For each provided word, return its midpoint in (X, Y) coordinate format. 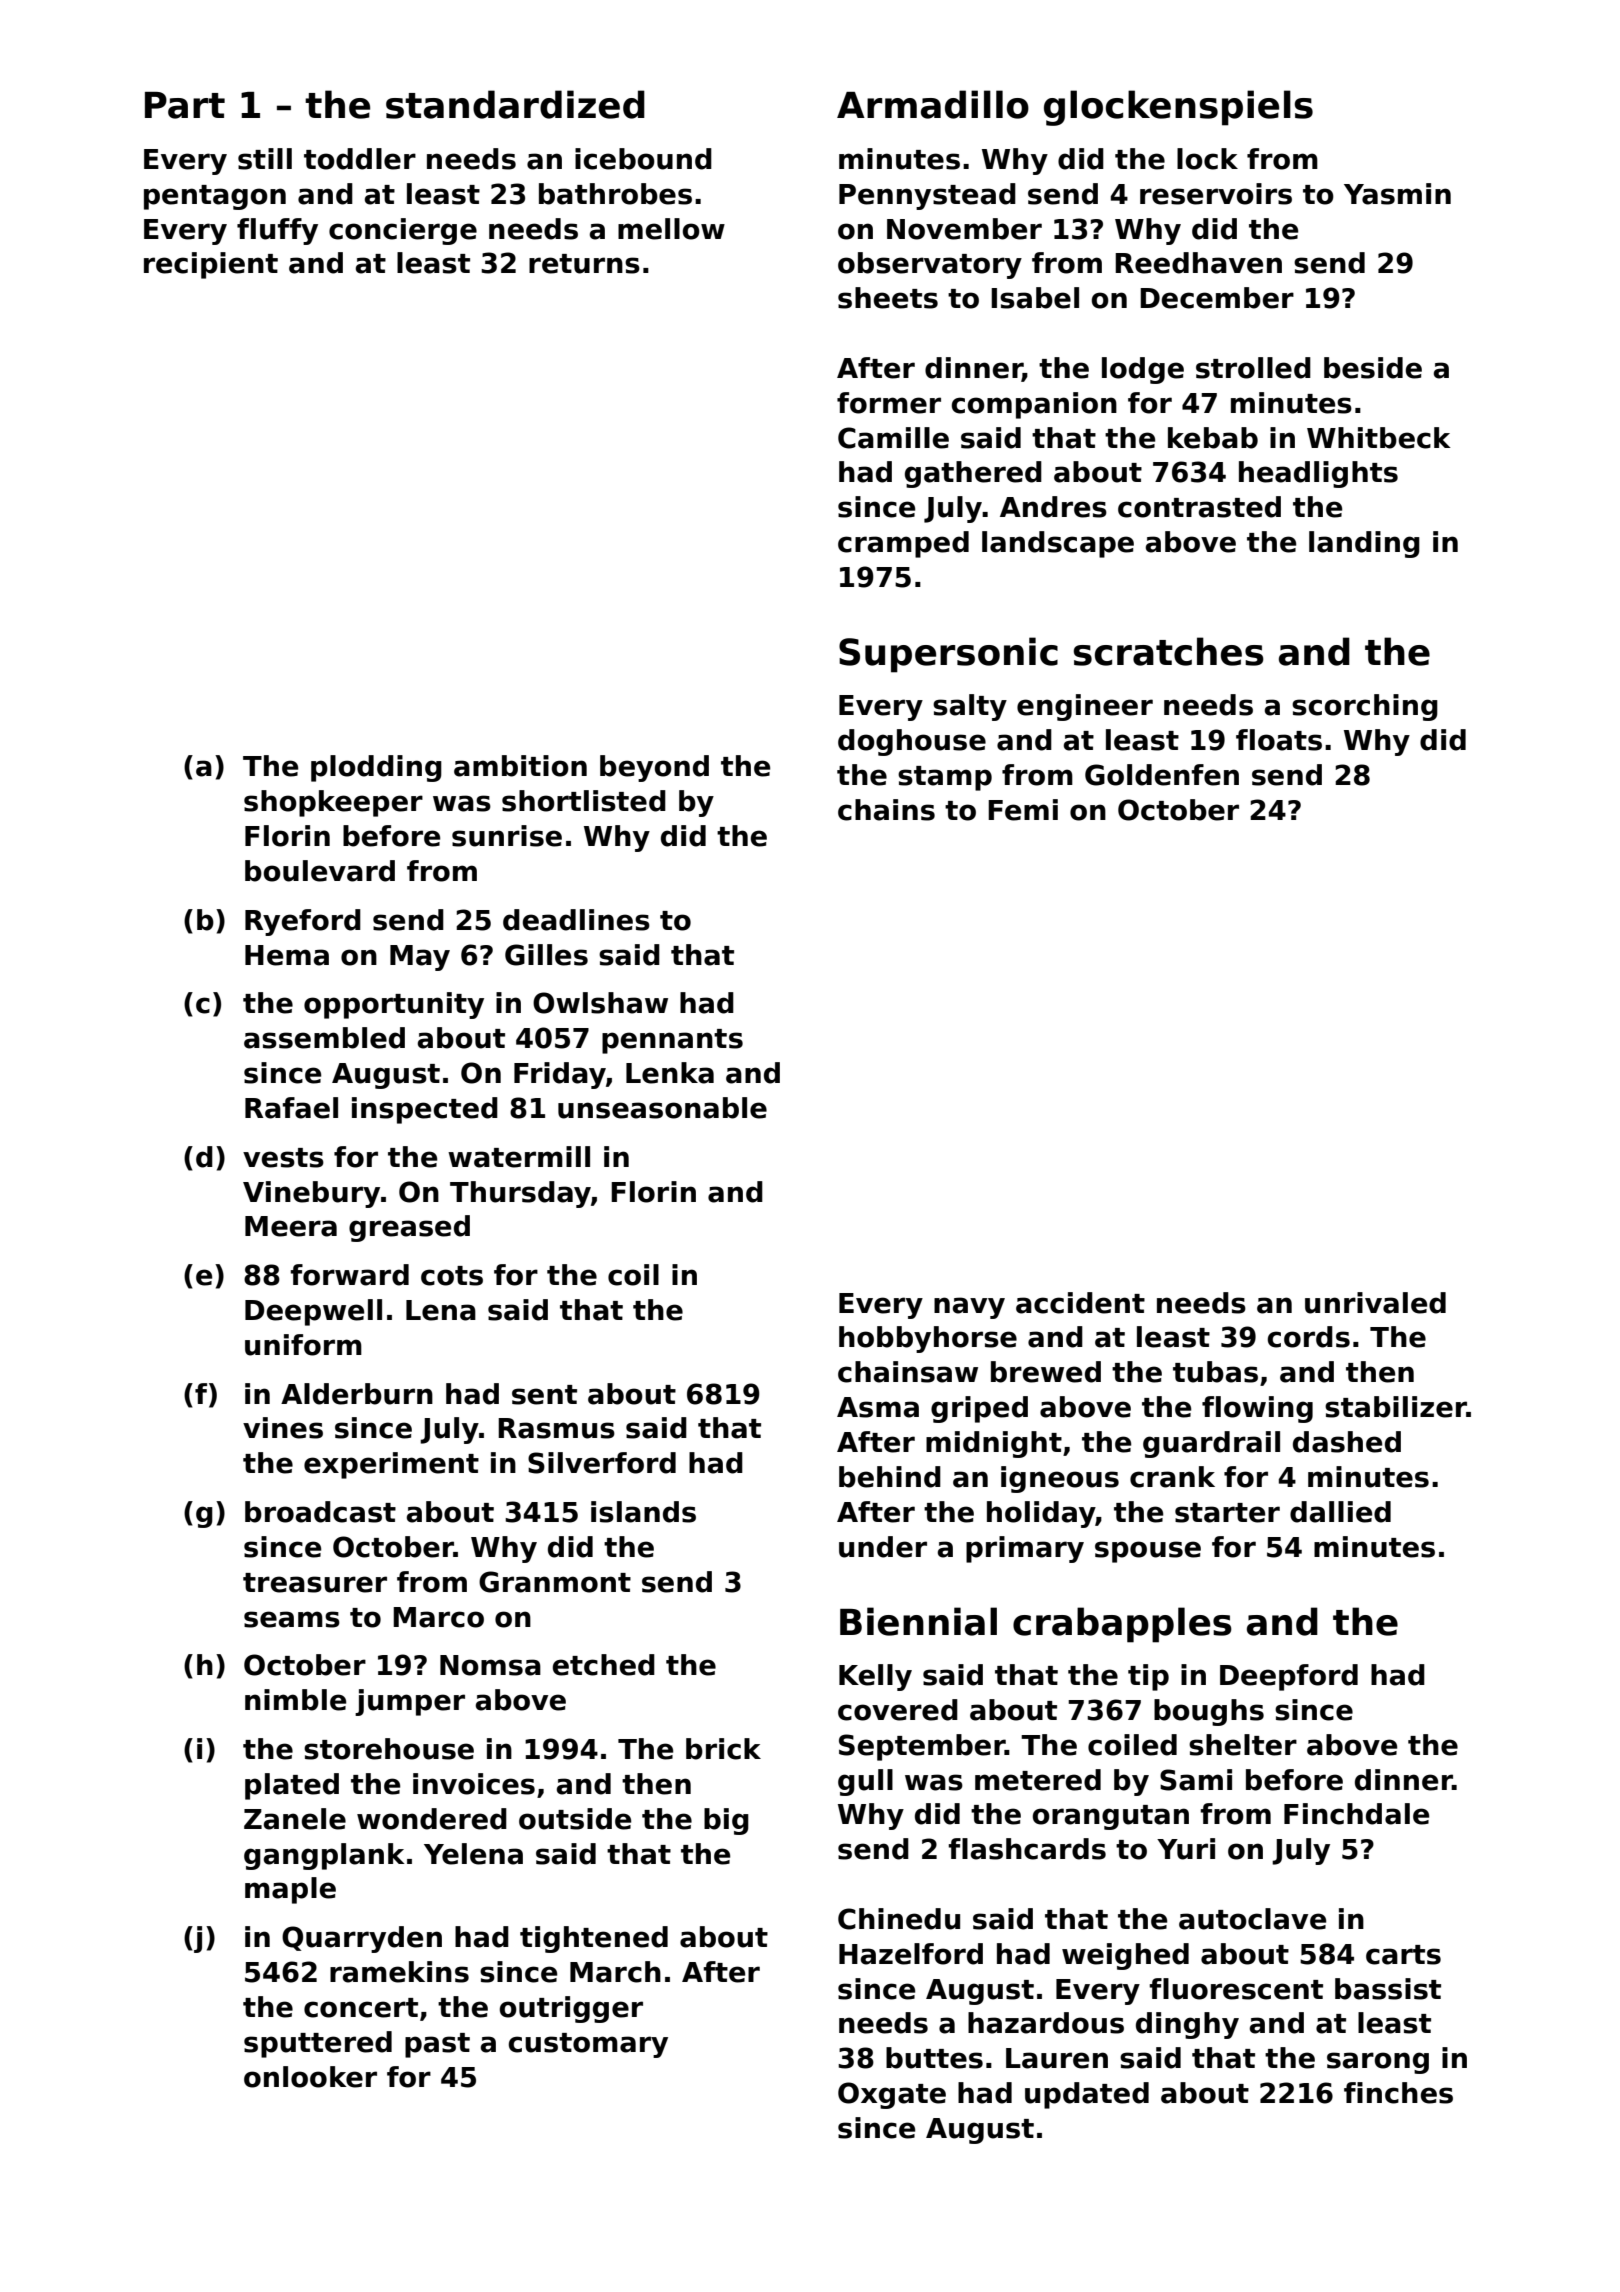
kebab (1213, 438)
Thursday (520, 1194)
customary (588, 2045)
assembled (324, 1038)
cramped (903, 544)
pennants (672, 1041)
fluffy (277, 231)
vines (283, 1428)
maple (290, 1890)
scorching (1365, 707)
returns (584, 264)
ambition (520, 766)
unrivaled (1375, 1303)
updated (1087, 2095)
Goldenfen (1162, 775)
